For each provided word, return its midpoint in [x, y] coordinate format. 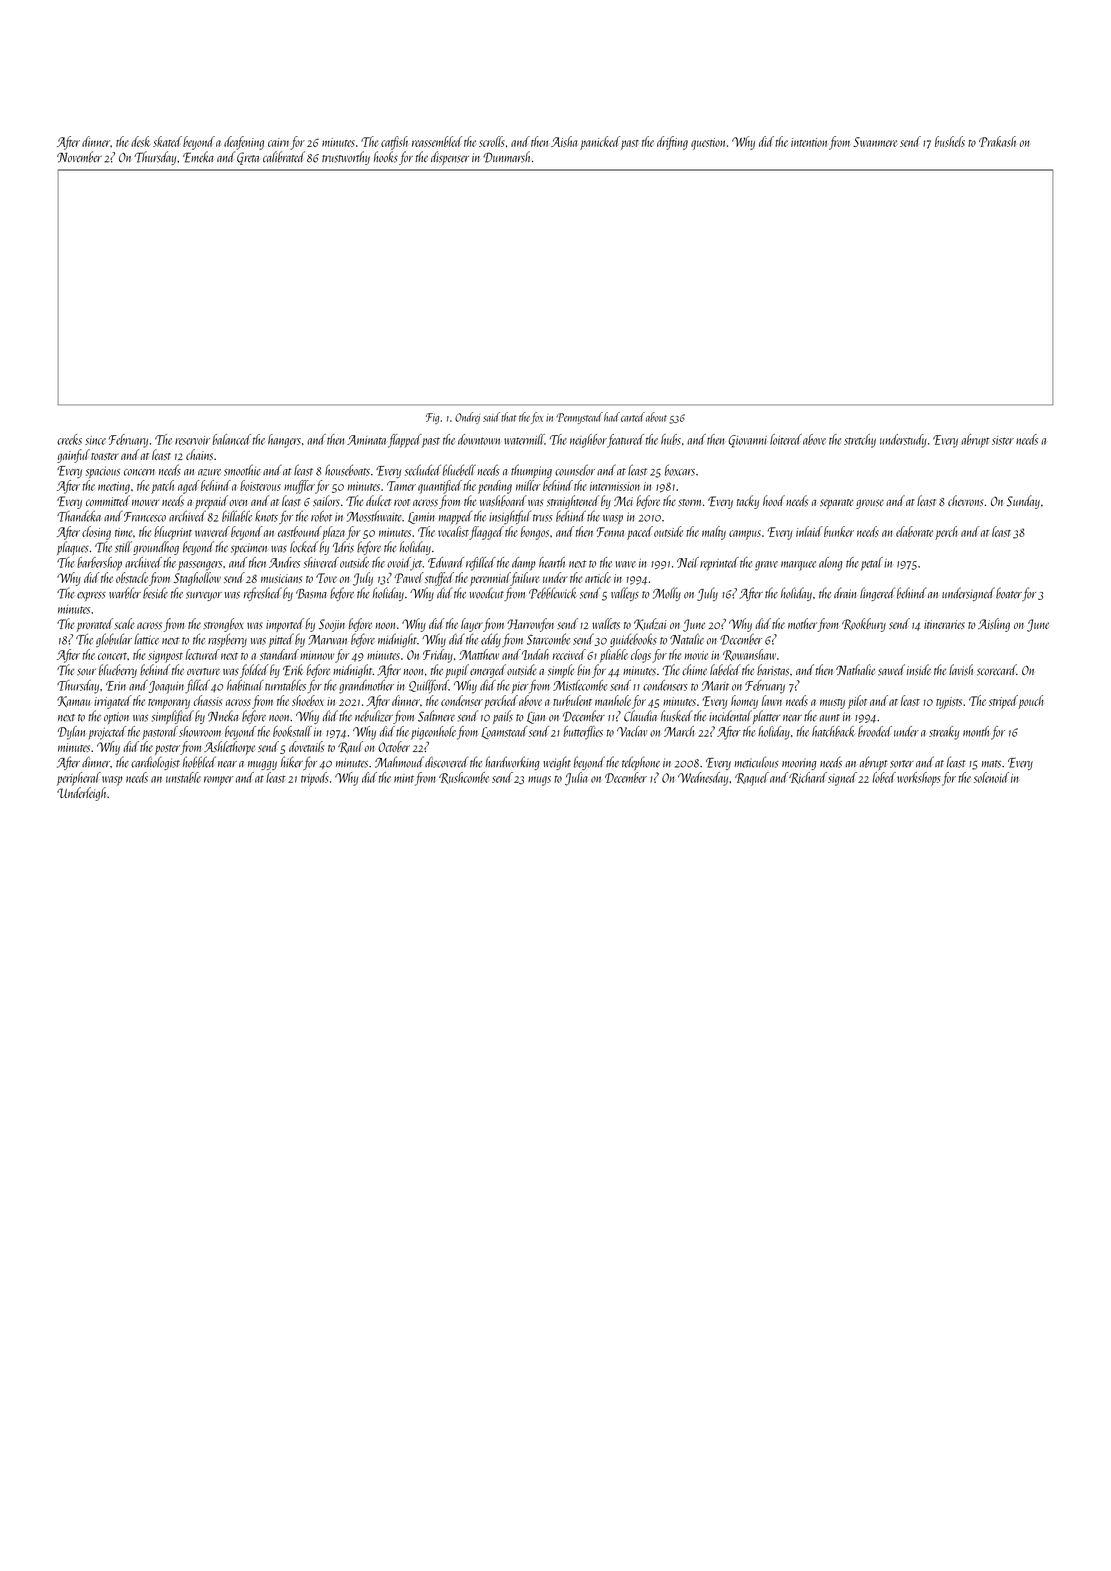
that [508, 417]
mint [404, 778]
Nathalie [855, 670]
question [708, 144]
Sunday [1023, 502]
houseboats [347, 470]
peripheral [79, 779]
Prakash [997, 141]
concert [112, 656]
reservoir [192, 440]
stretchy [860, 441]
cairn [278, 142]
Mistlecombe [580, 685]
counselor [575, 470]
